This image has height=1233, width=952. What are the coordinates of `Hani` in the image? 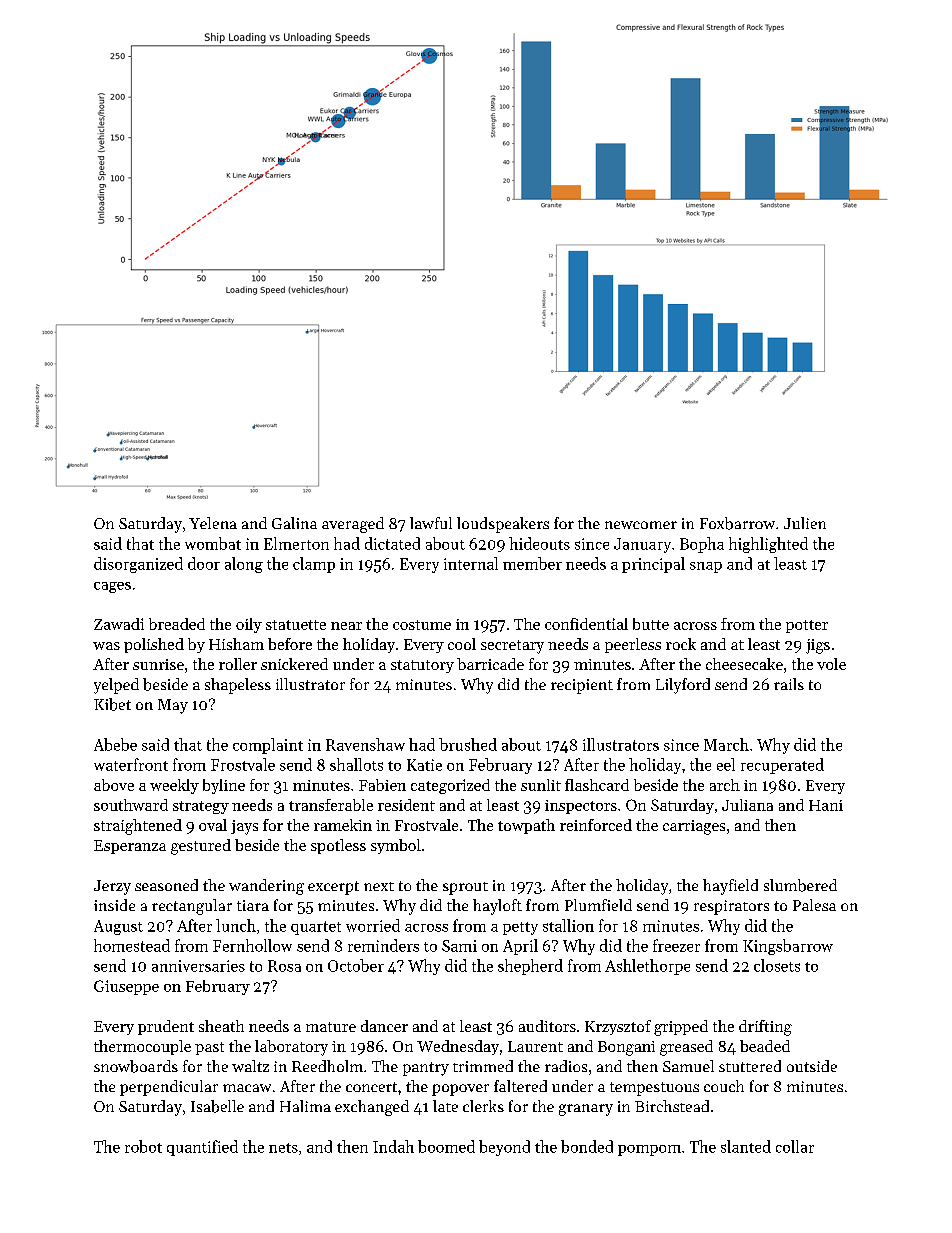 It's located at (826, 805).
